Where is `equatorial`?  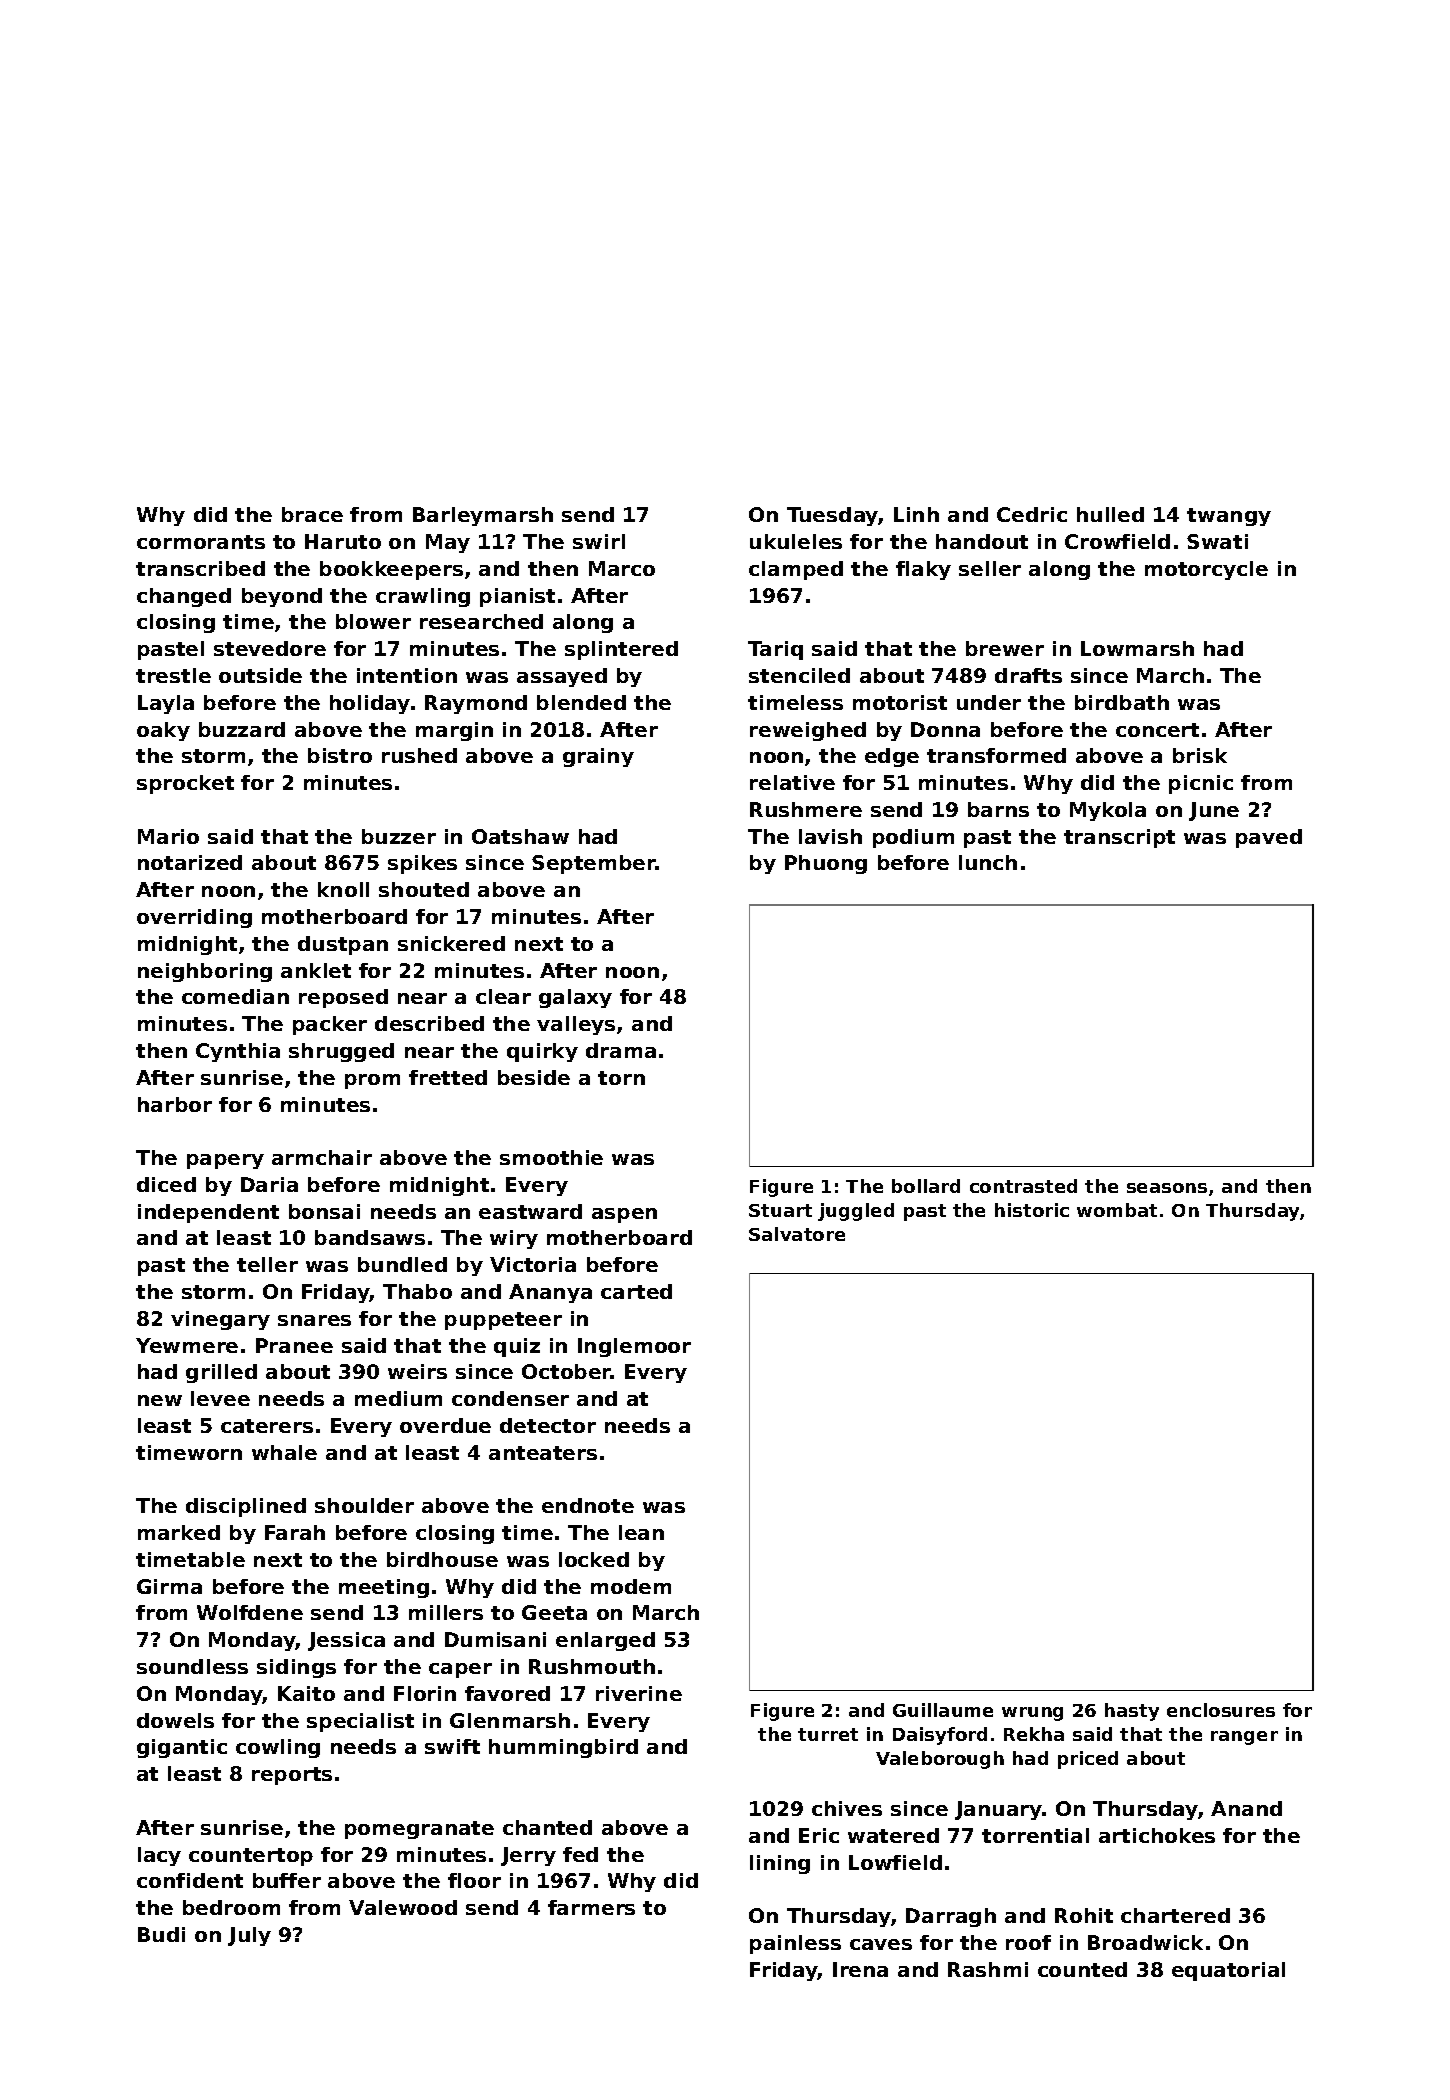 equatorial is located at coordinates (1228, 1971).
